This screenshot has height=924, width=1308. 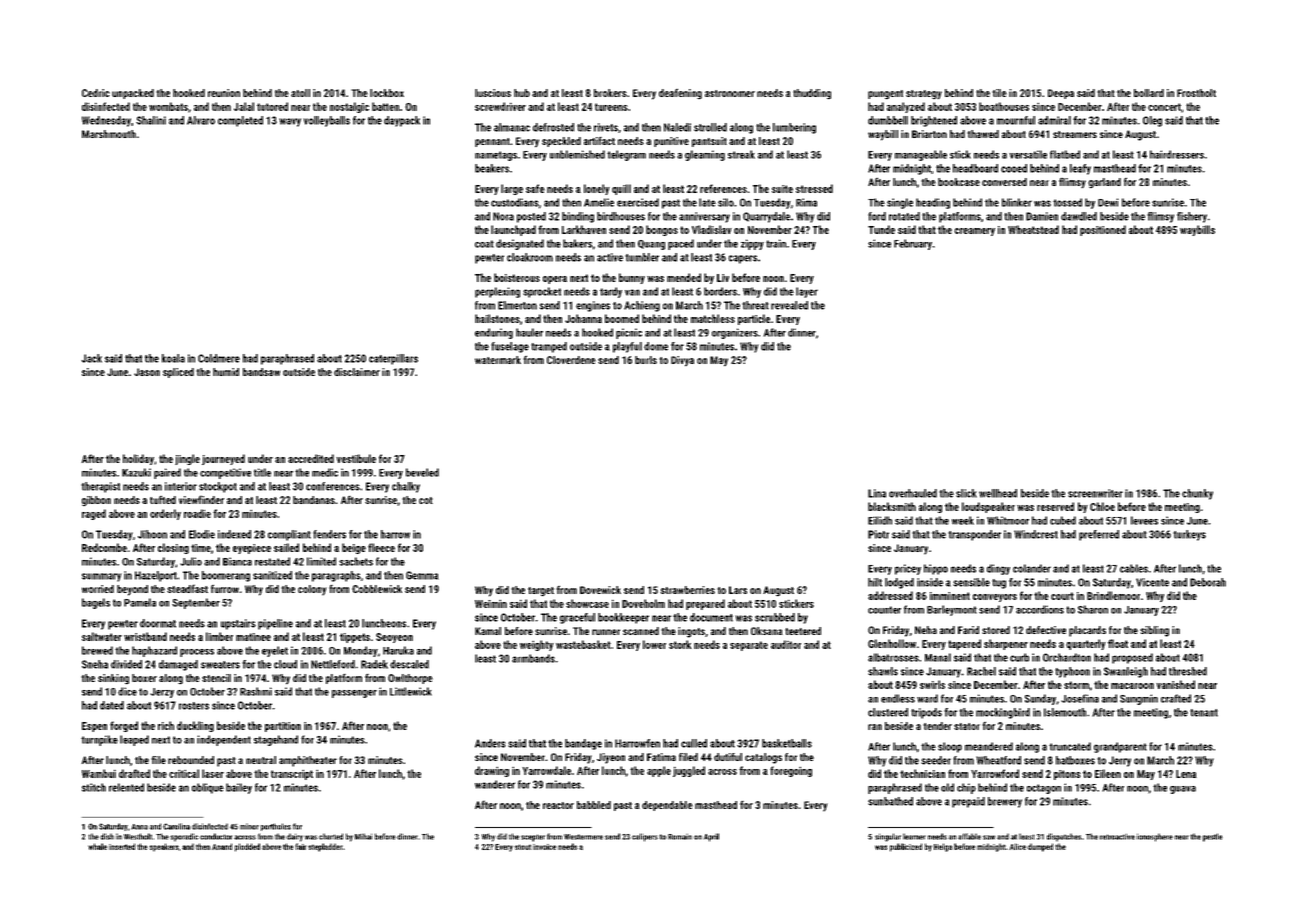 What do you see at coordinates (300, 93) in the screenshot?
I see `atoll` at bounding box center [300, 93].
